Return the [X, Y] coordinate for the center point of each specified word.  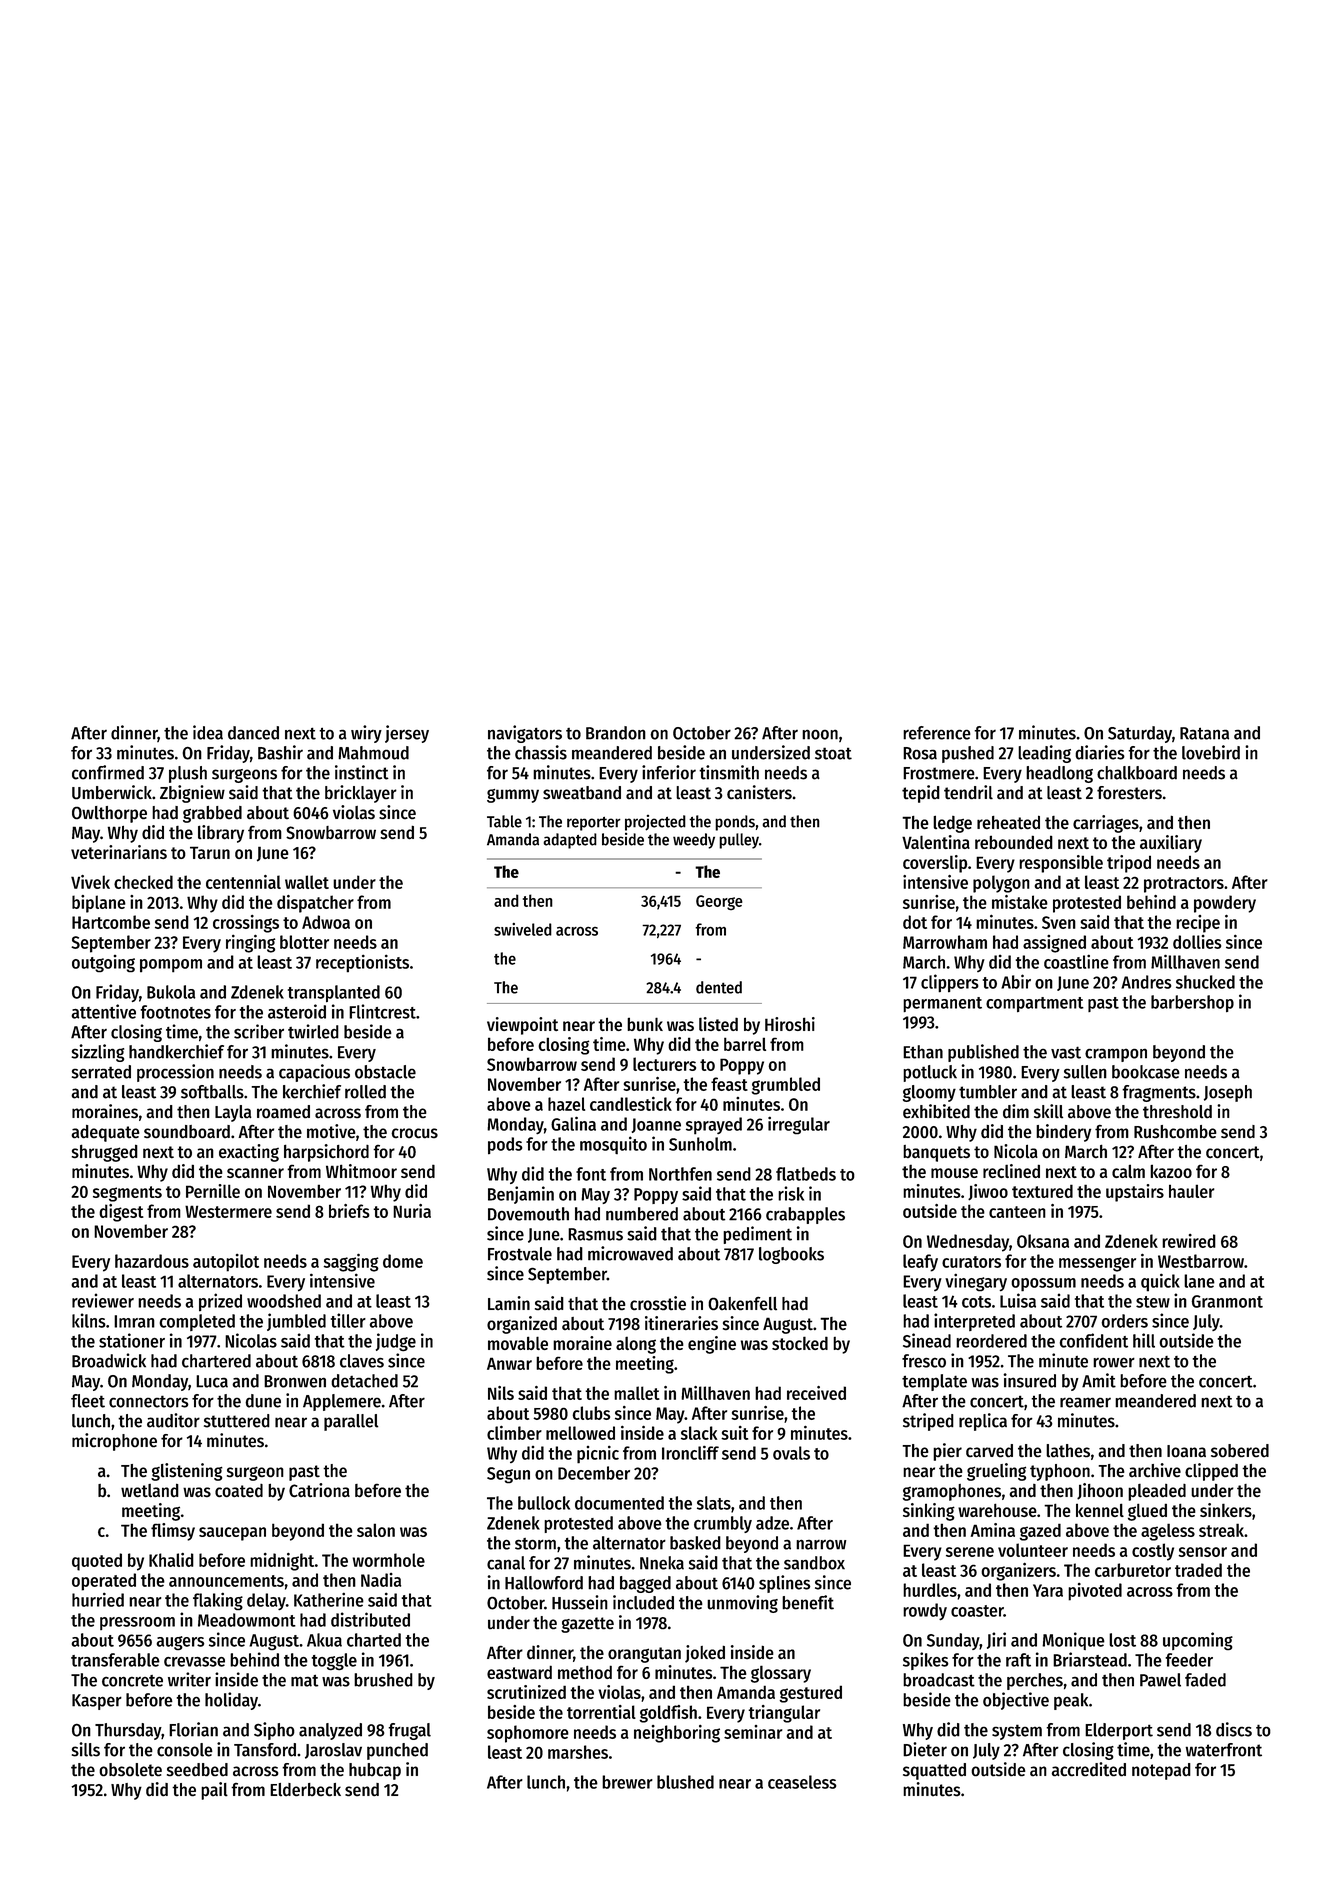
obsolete [130, 1770]
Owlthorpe [109, 814]
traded [1198, 1570]
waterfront [1224, 1750]
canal [506, 1563]
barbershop [1192, 1003]
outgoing [103, 963]
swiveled [523, 929]
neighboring [677, 1734]
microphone [114, 1442]
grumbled [786, 1086]
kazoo [1171, 1171]
